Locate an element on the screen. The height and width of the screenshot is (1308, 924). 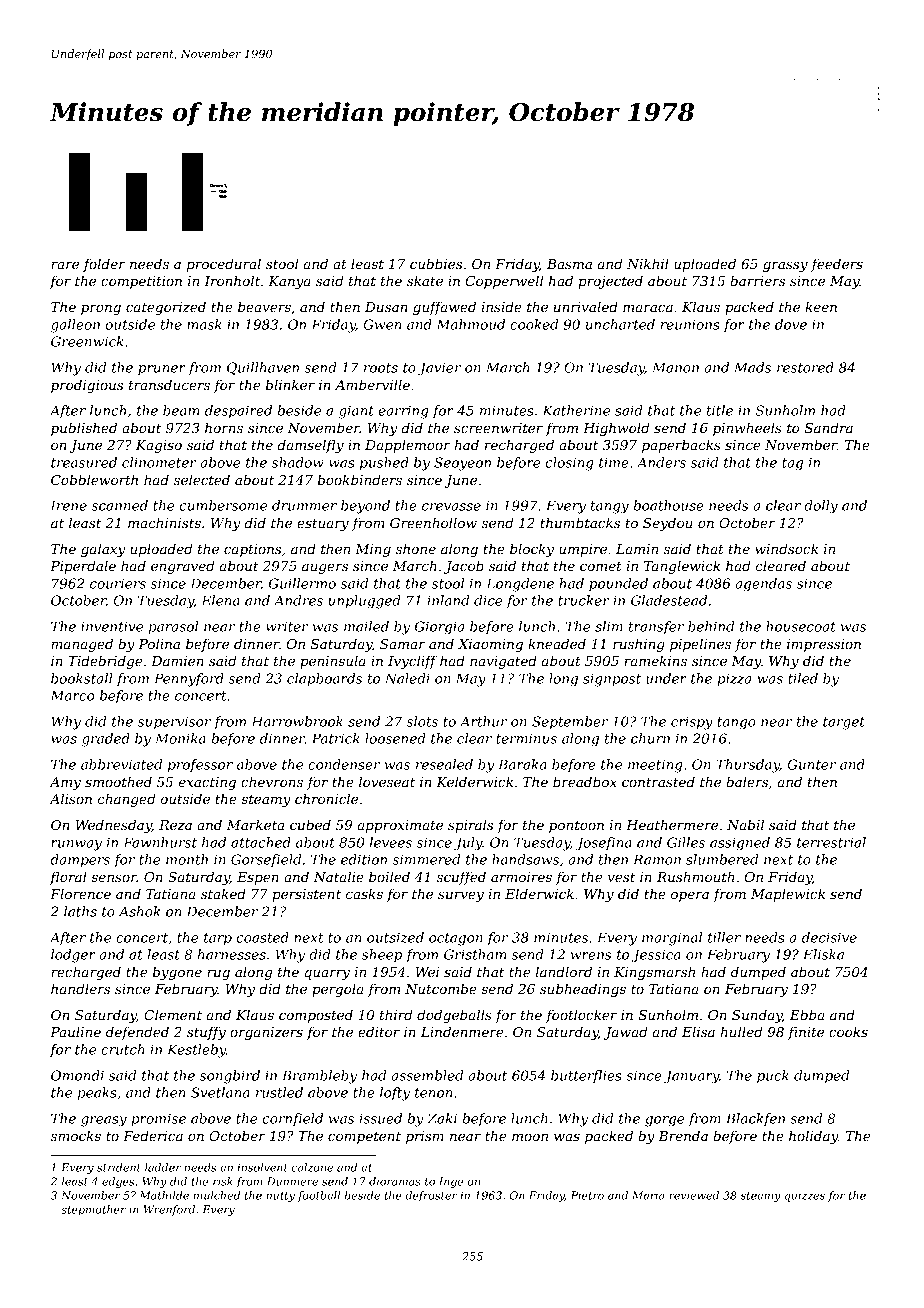
rare is located at coordinates (65, 265).
